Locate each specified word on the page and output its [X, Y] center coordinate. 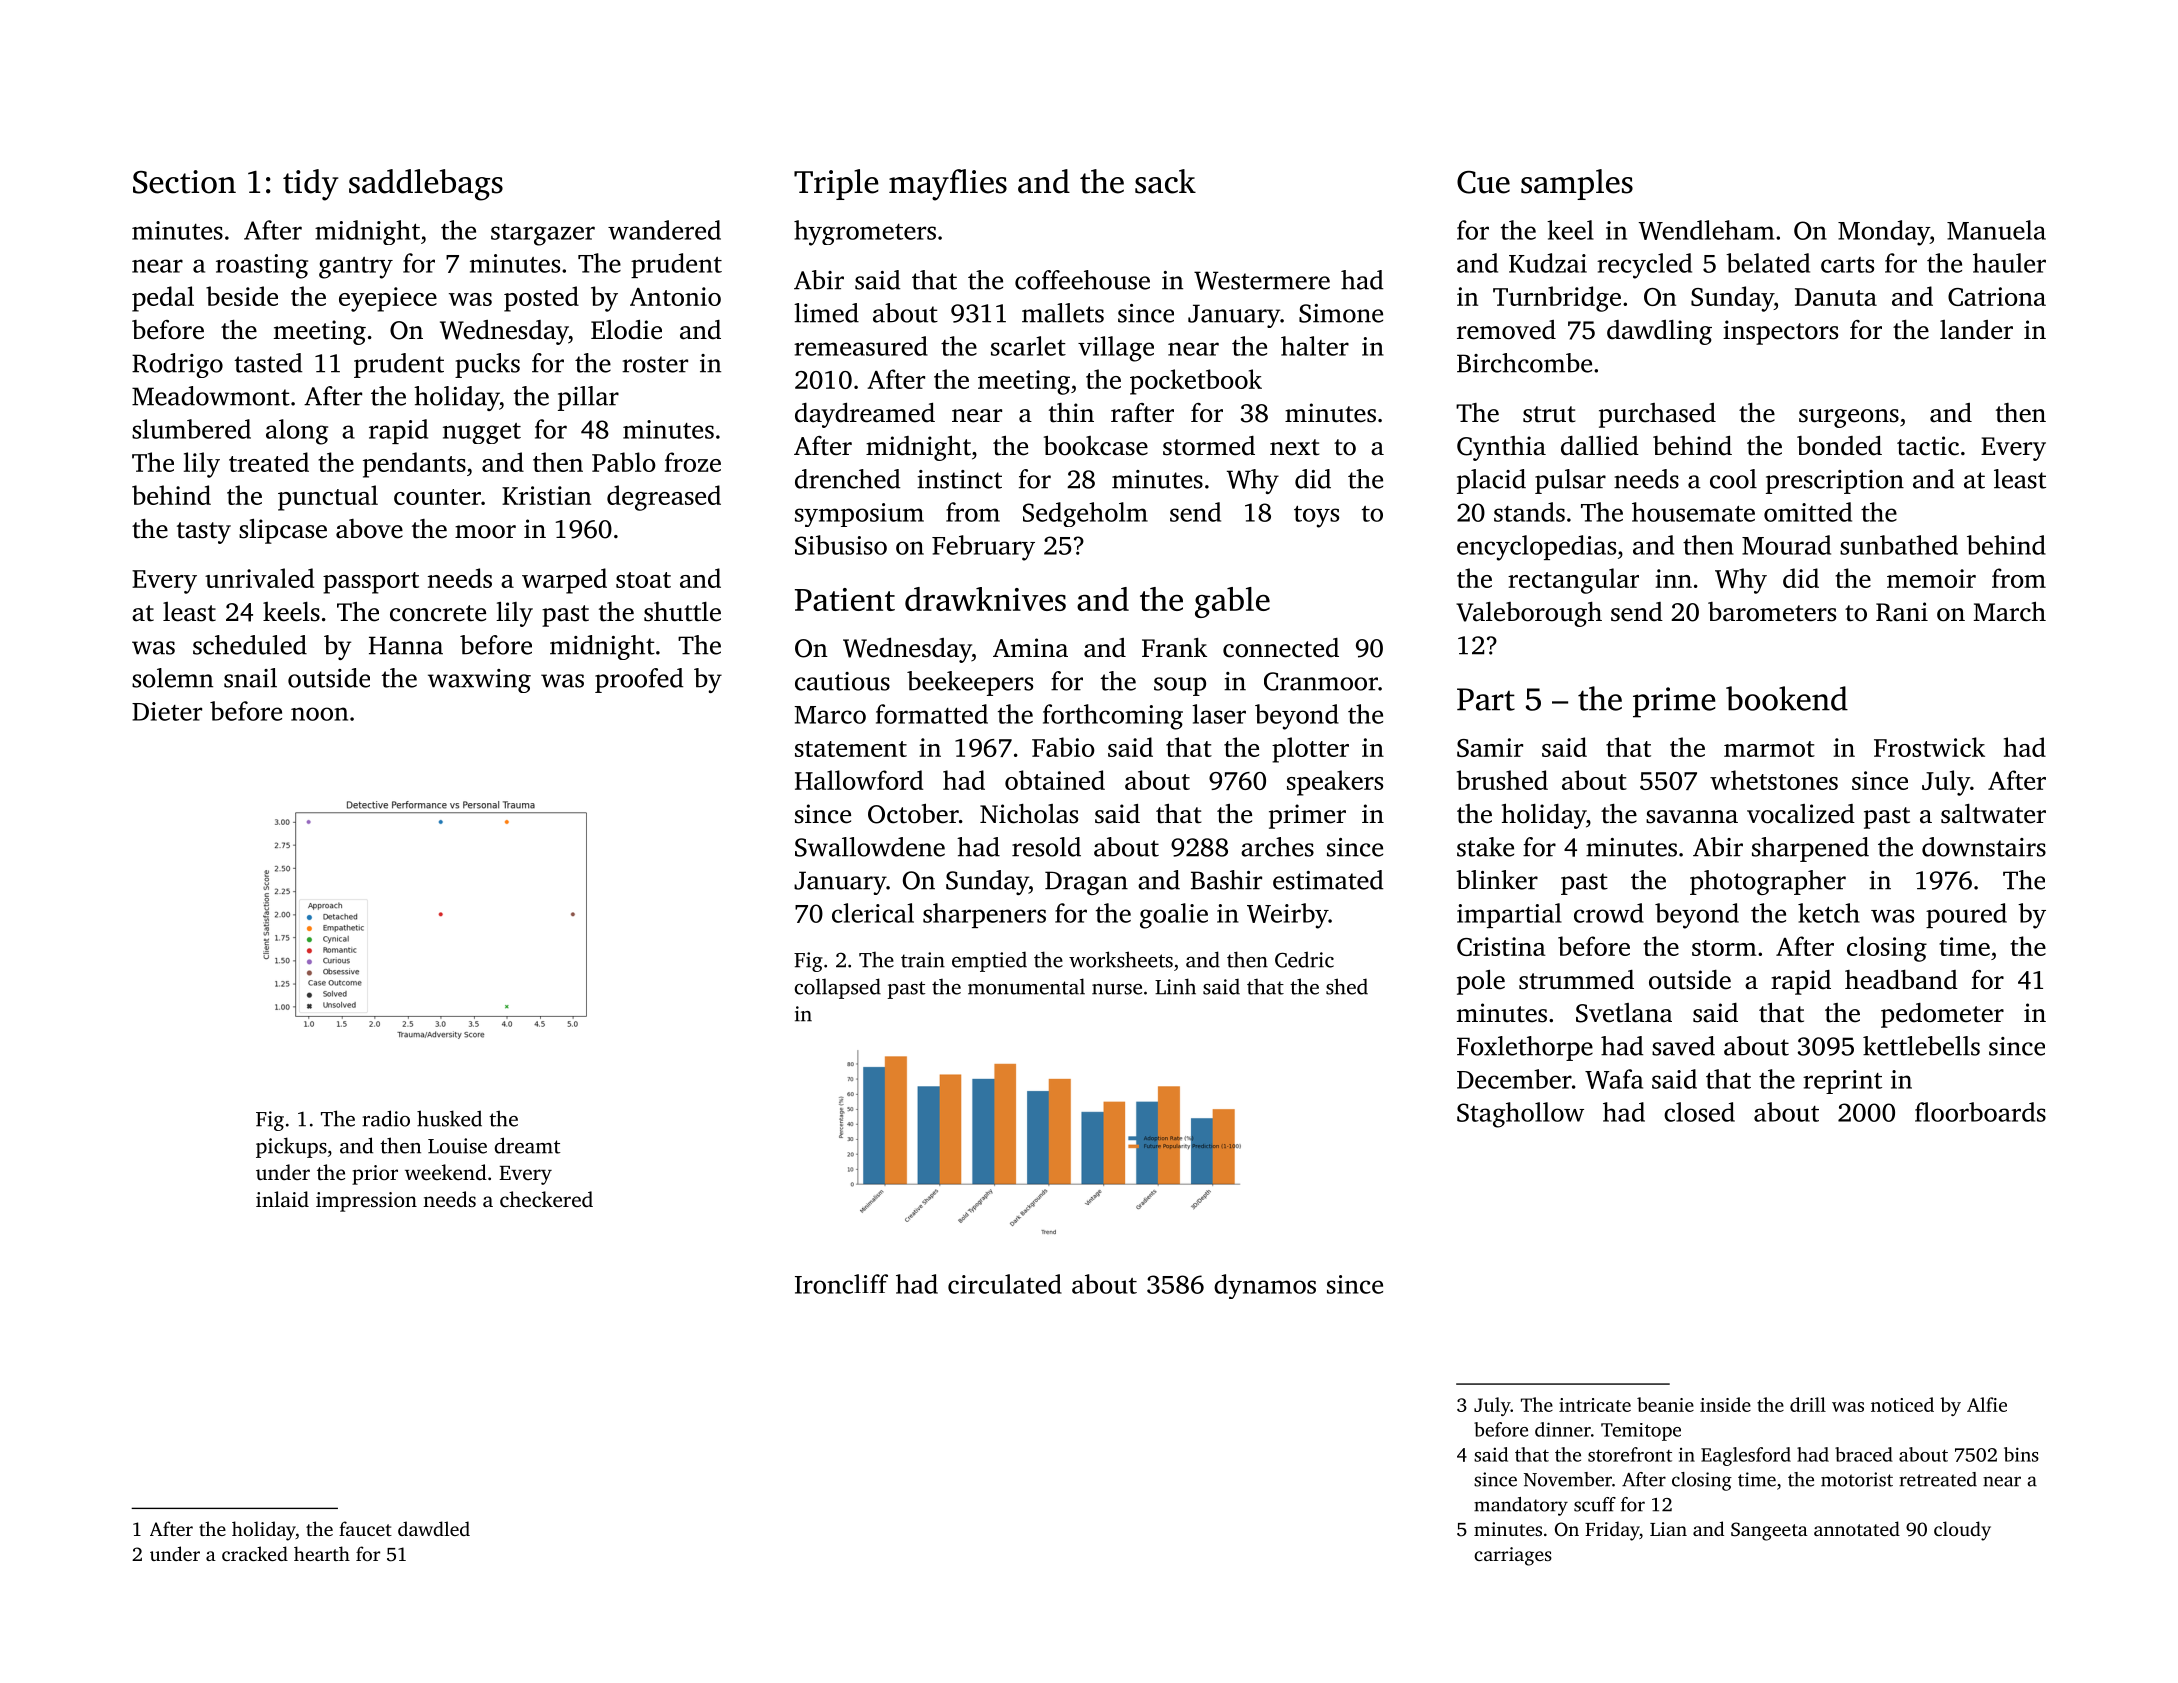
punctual [328, 498]
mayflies [948, 185]
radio [386, 1118]
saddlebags [426, 185]
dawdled [434, 1528]
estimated [1328, 880]
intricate [1595, 1405]
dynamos [1265, 1286]
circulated [1005, 1284]
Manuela [1996, 230]
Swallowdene [870, 847]
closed [1699, 1112]
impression [366, 1202]
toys [1316, 516]
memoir [1931, 578]
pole [1481, 982]
